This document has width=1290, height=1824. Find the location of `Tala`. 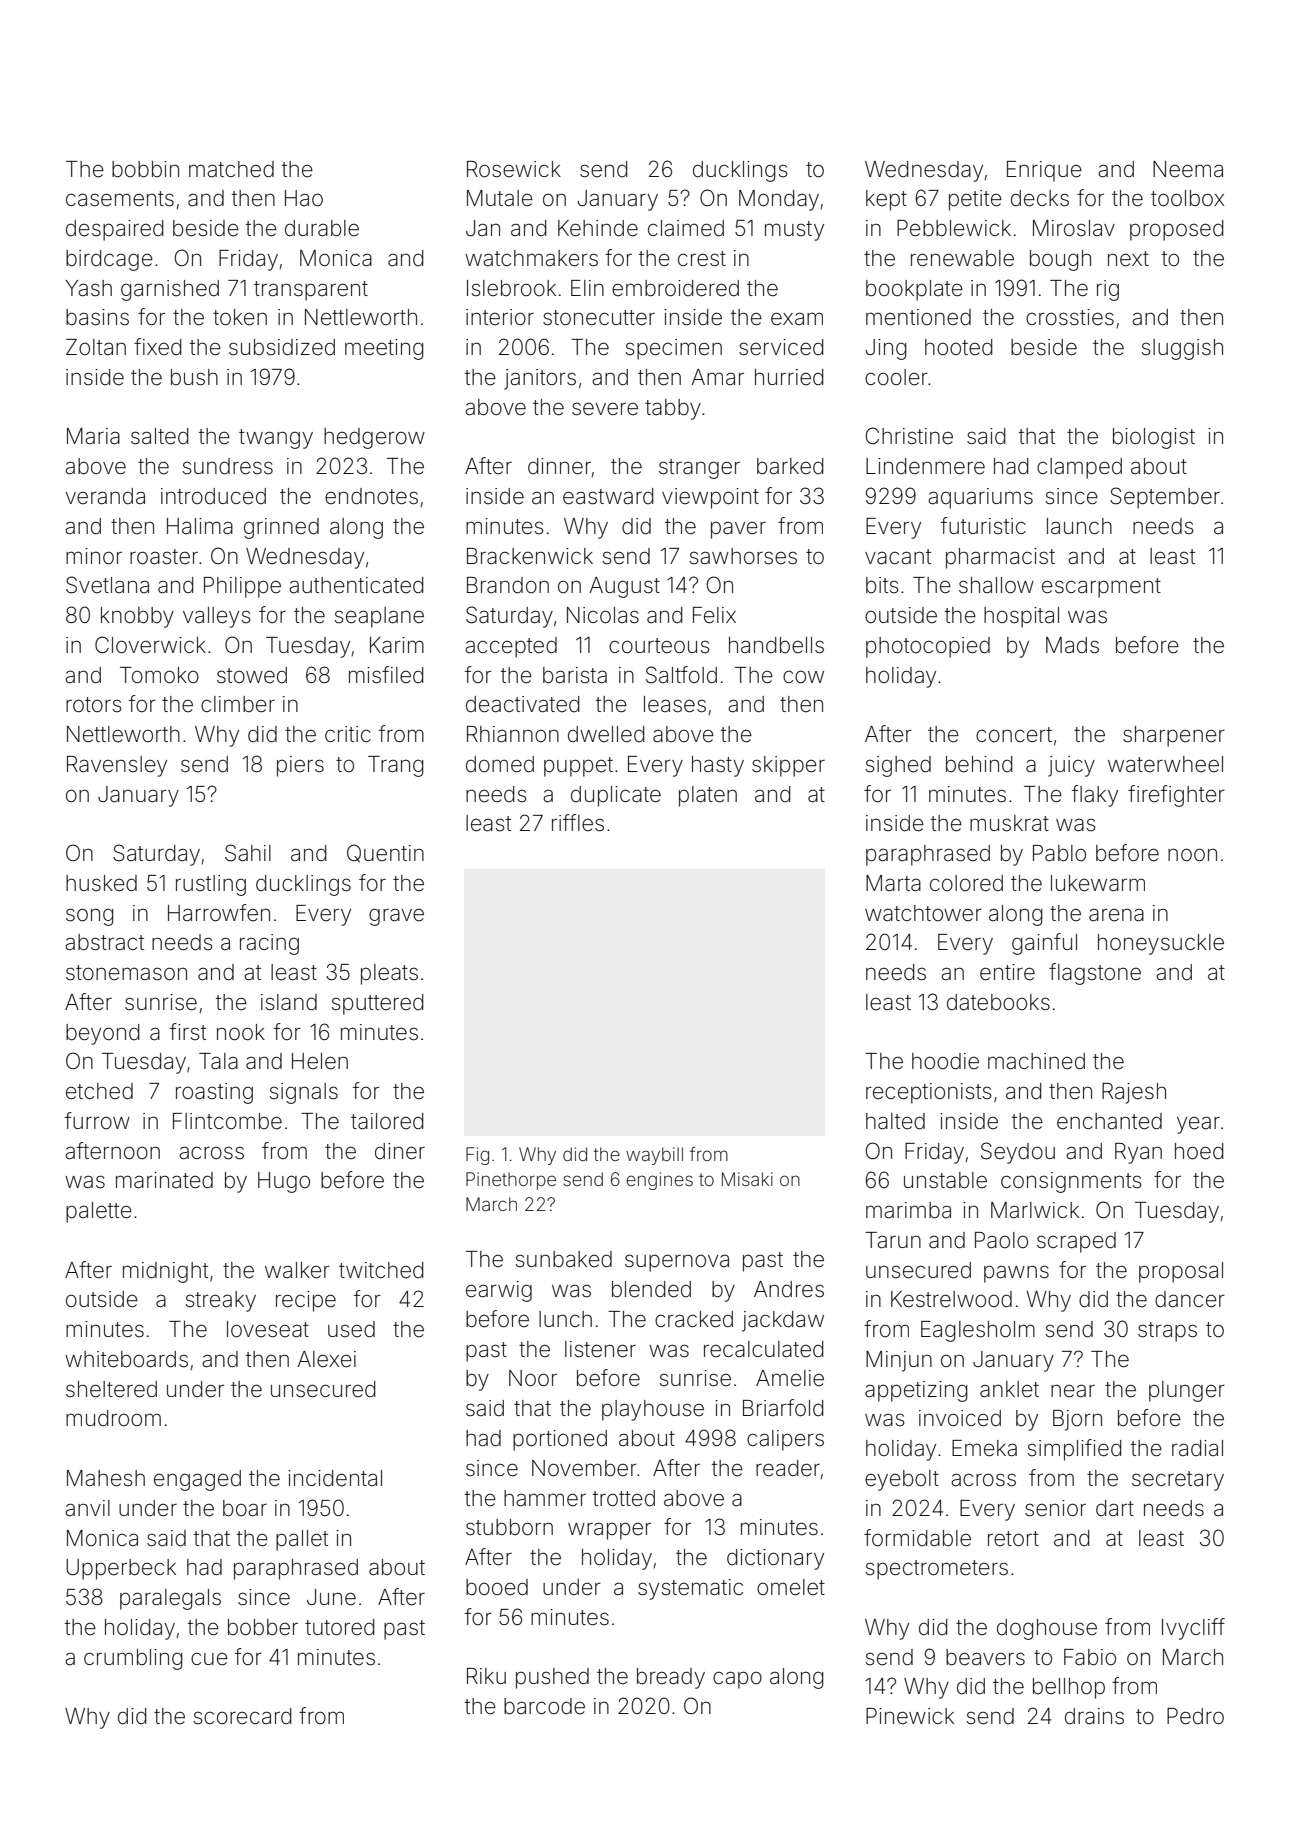

Tala is located at coordinates (218, 1061).
